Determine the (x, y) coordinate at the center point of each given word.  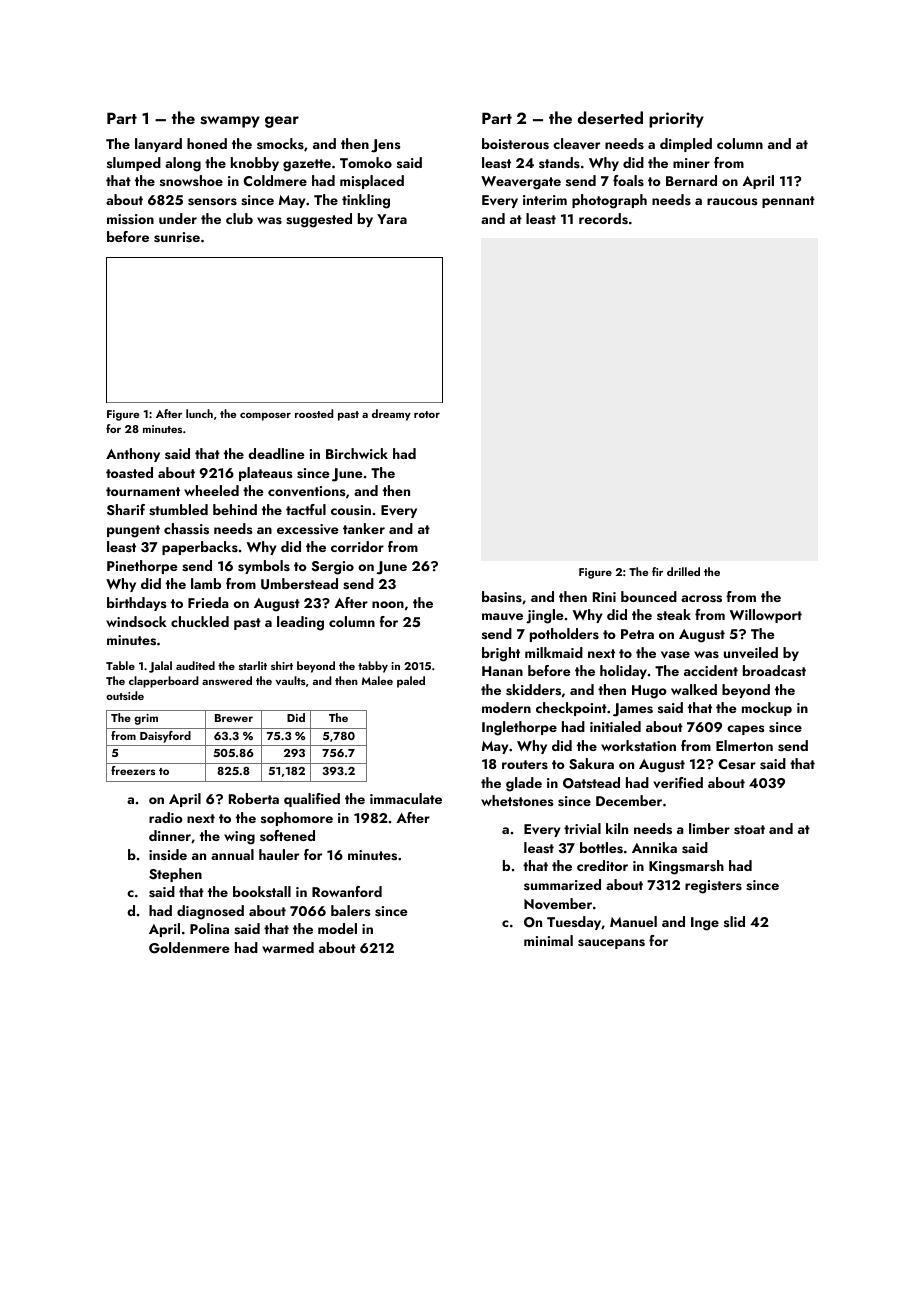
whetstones (517, 800)
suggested (319, 220)
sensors (212, 202)
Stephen (175, 875)
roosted (314, 413)
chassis (186, 529)
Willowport (766, 616)
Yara (392, 219)
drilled (683, 571)
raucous (732, 201)
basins (502, 596)
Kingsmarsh (686, 867)
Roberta (254, 798)
